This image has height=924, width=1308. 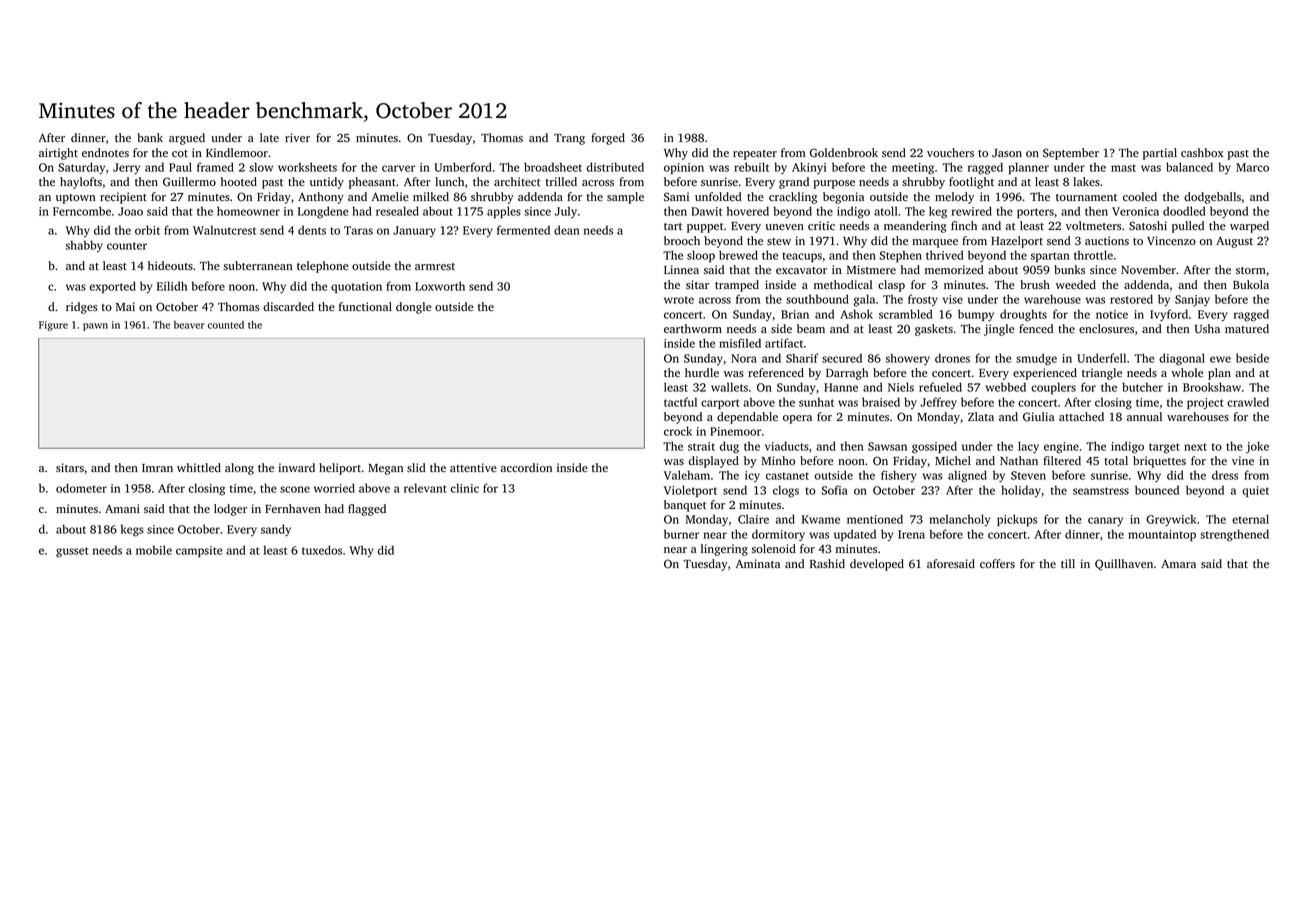 What do you see at coordinates (1255, 491) in the image?
I see `quiet` at bounding box center [1255, 491].
